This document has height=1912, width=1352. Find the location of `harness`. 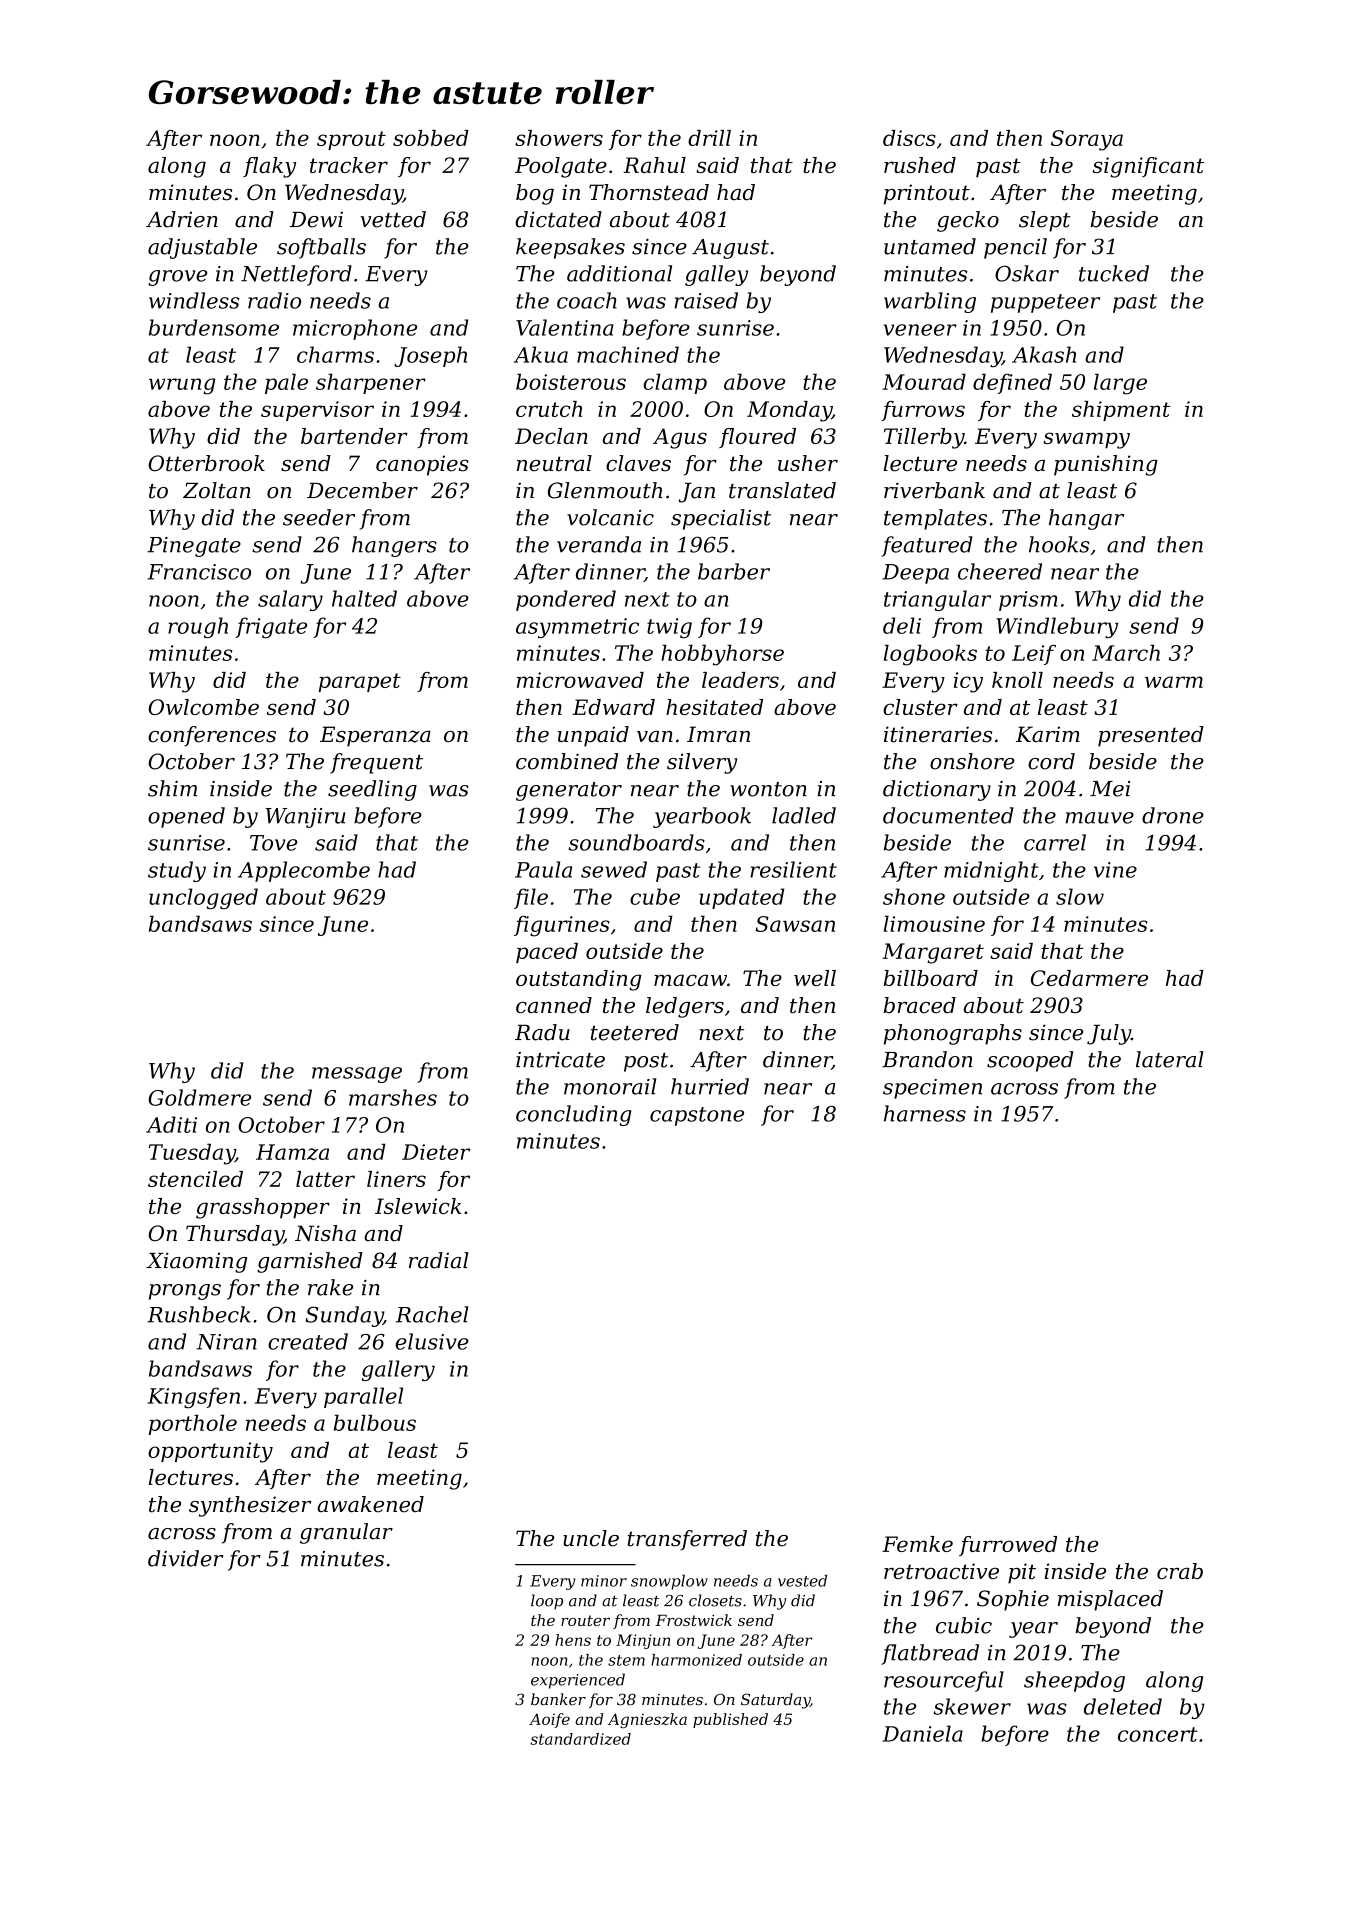

harness is located at coordinates (925, 1113).
